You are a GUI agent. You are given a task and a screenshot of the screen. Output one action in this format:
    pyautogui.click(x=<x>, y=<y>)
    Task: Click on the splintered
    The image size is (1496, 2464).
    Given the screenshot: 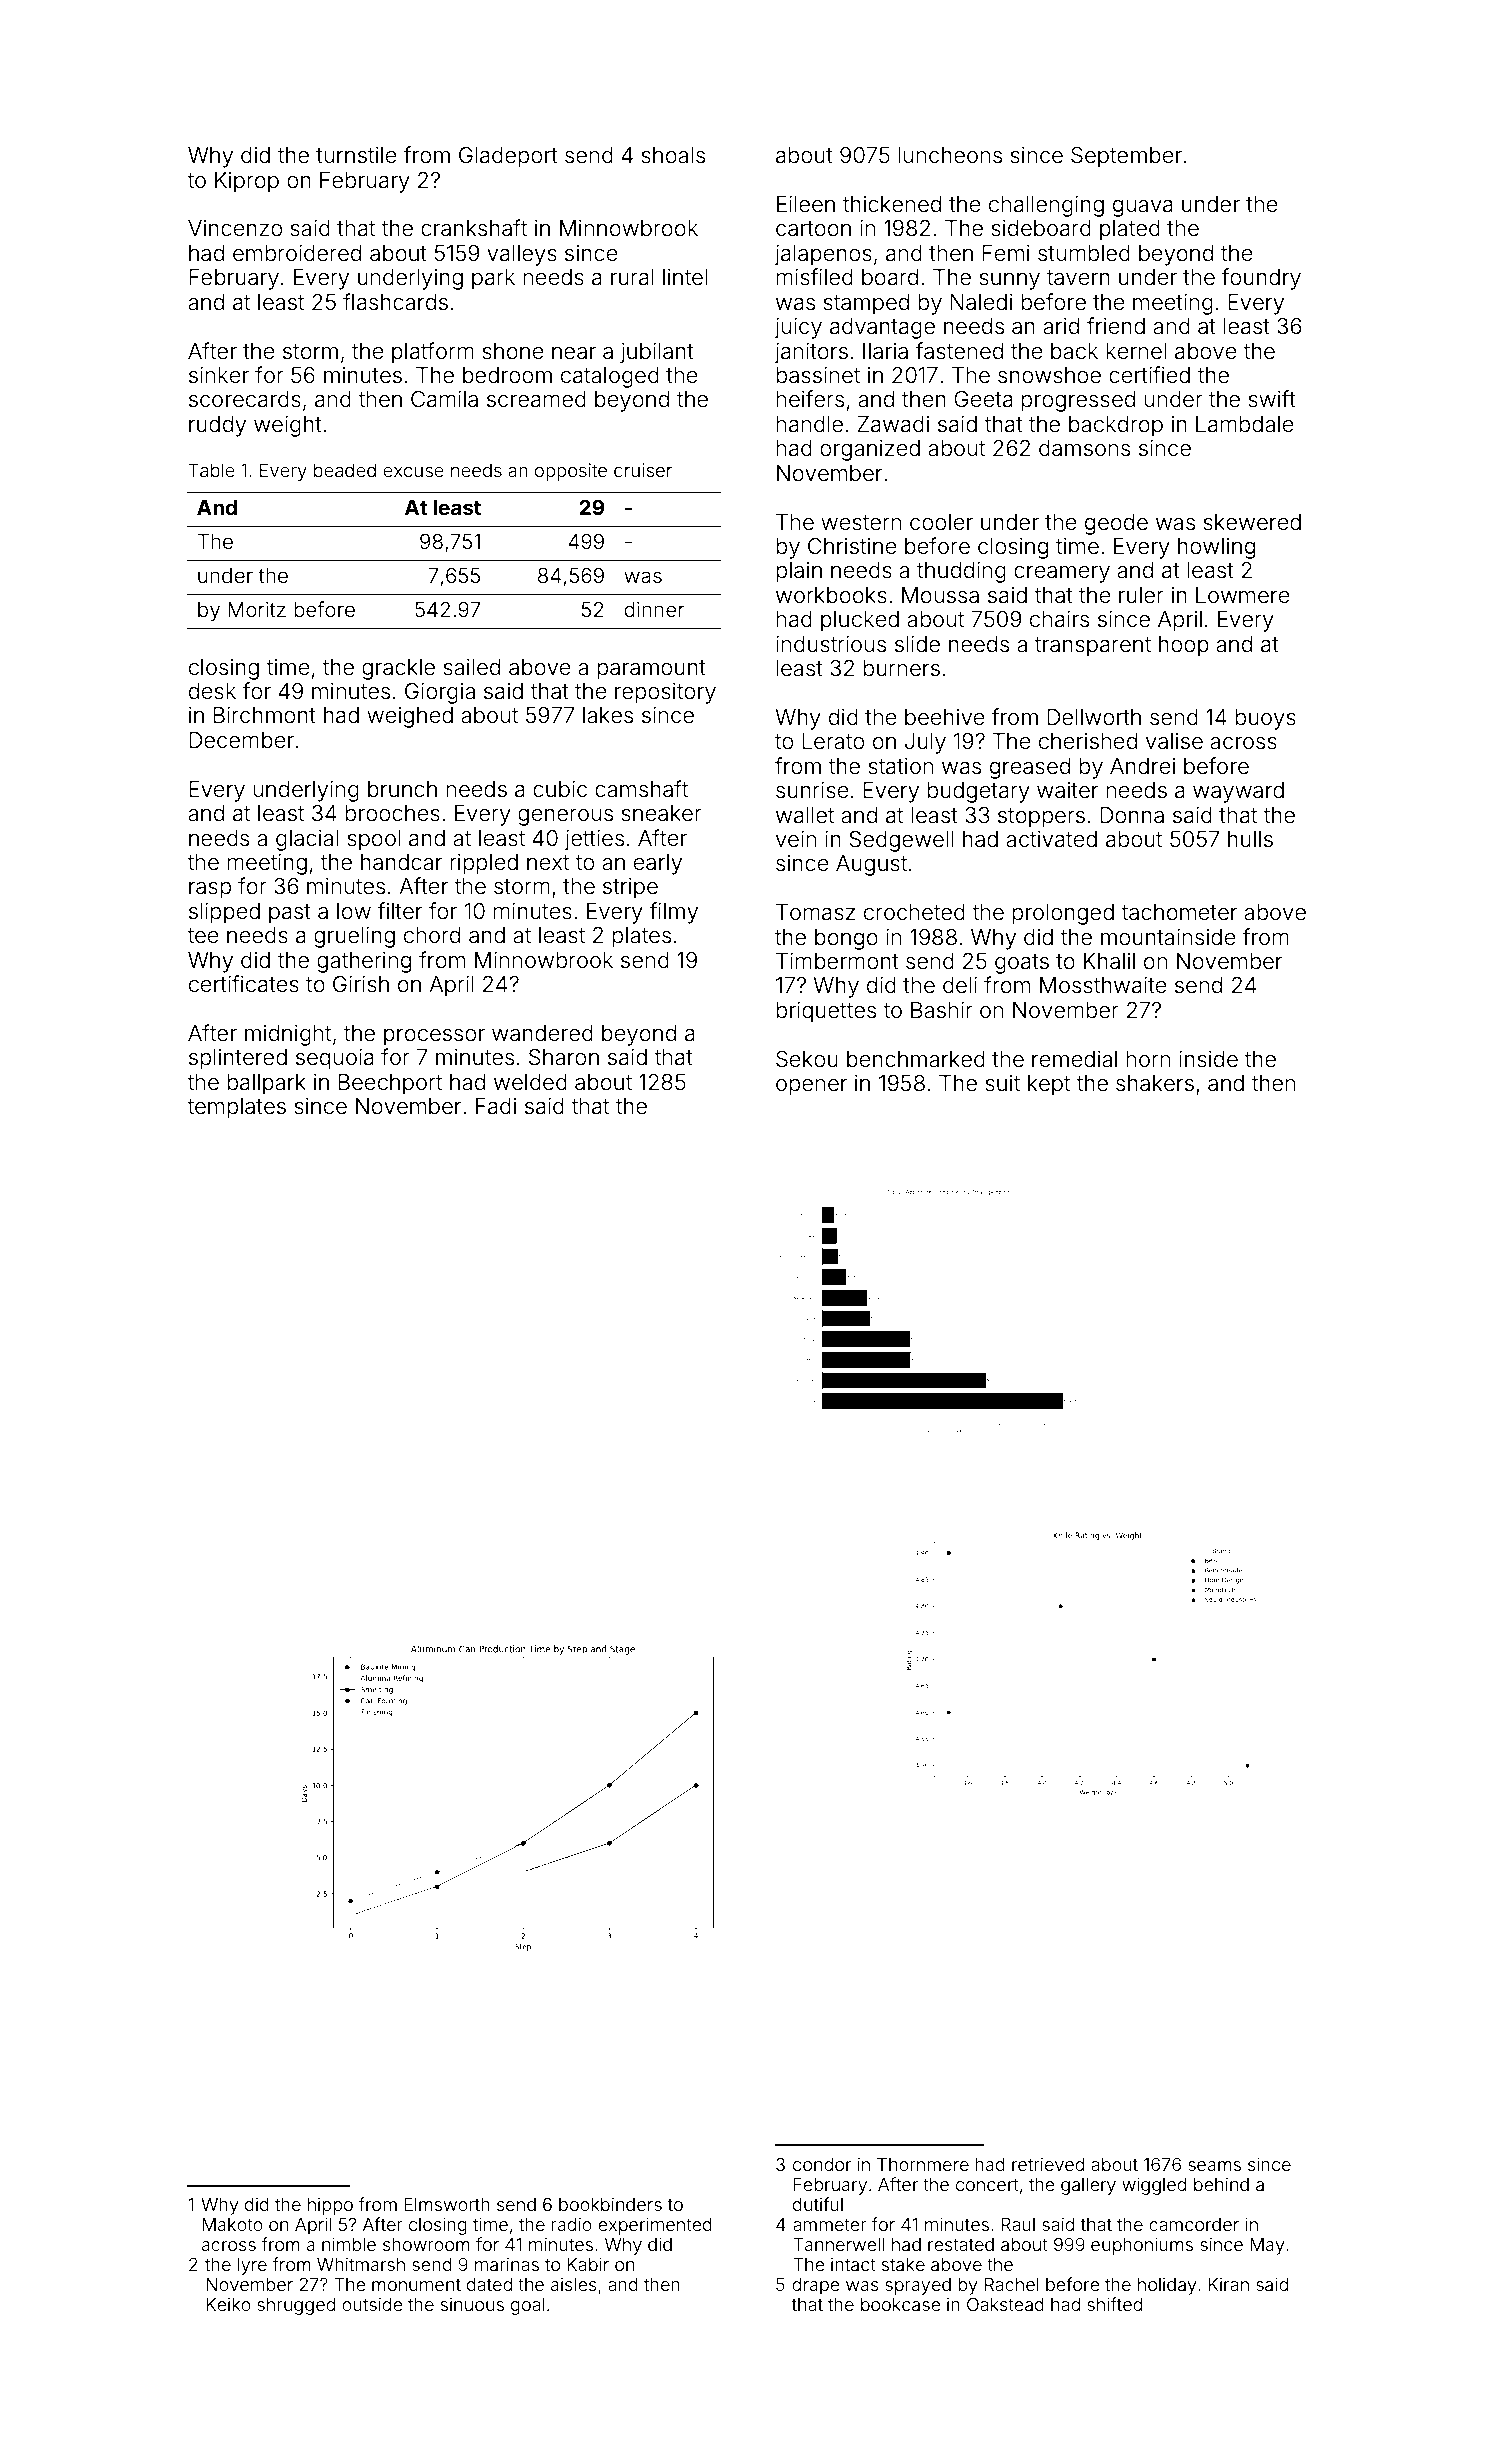 What is the action you would take?
    pyautogui.click(x=238, y=1059)
